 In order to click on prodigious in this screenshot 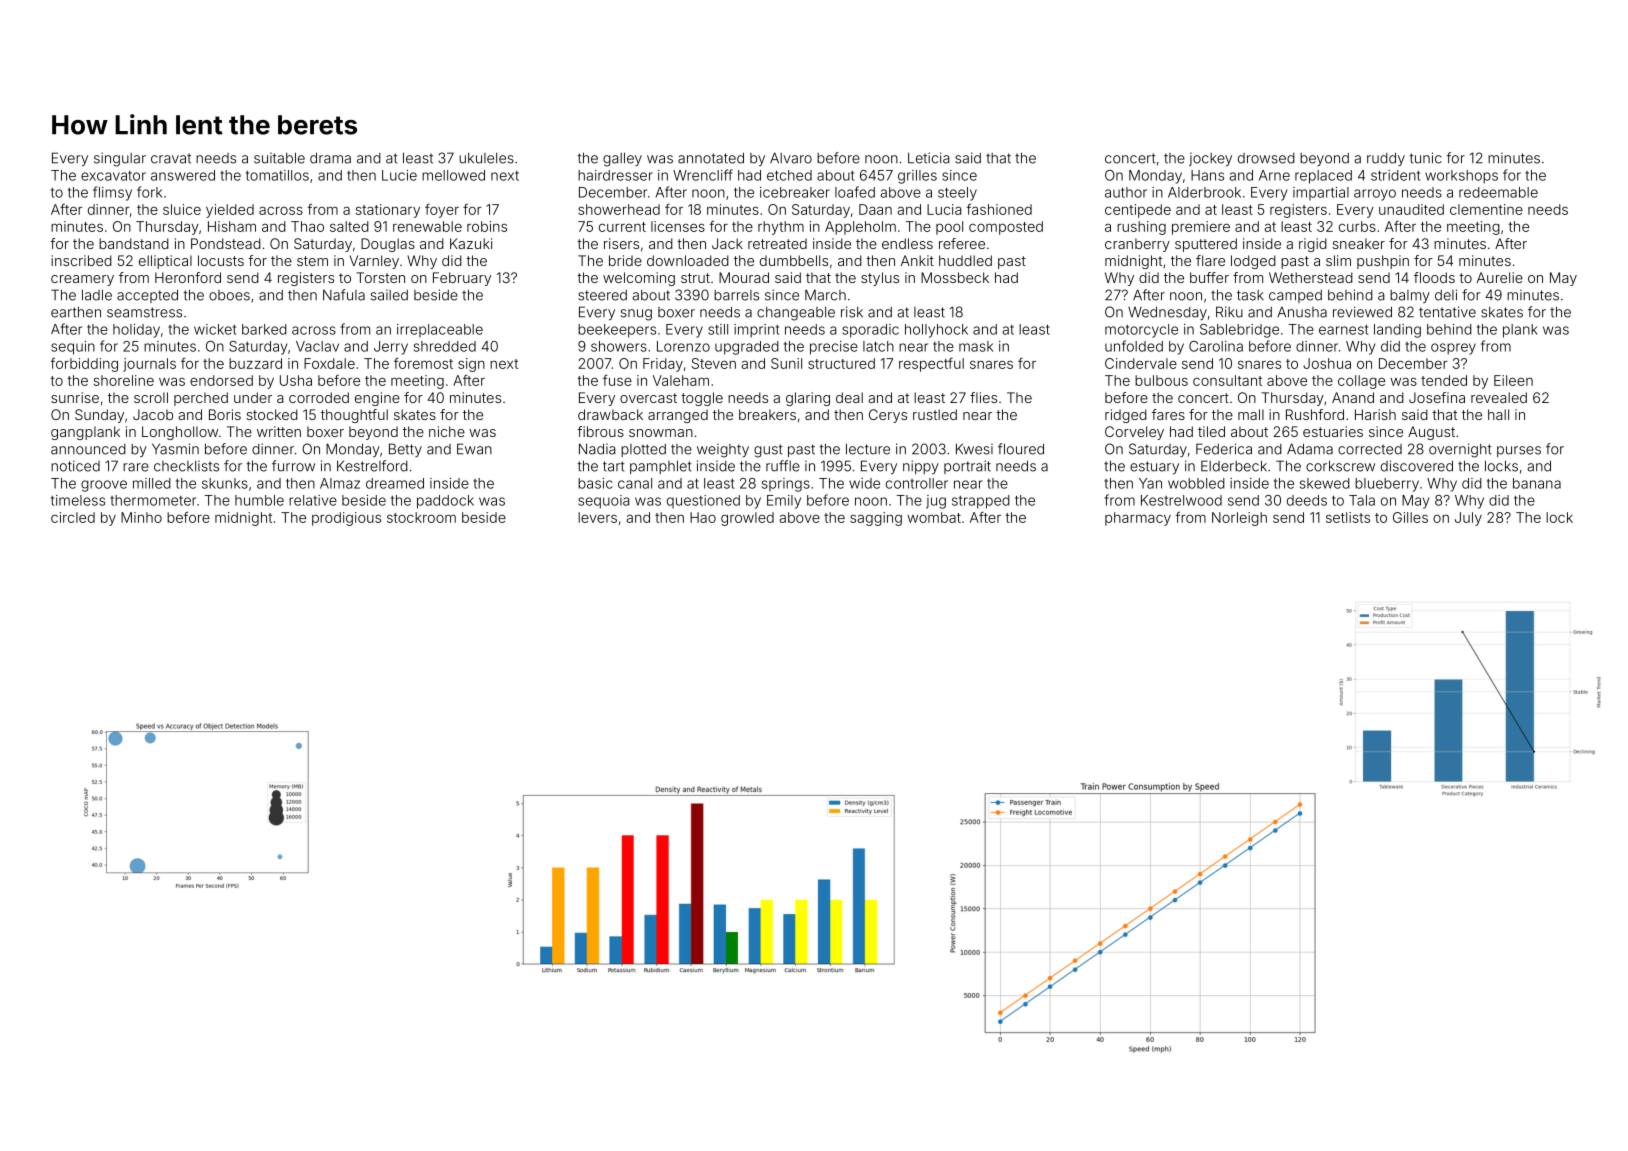, I will do `click(346, 519)`.
